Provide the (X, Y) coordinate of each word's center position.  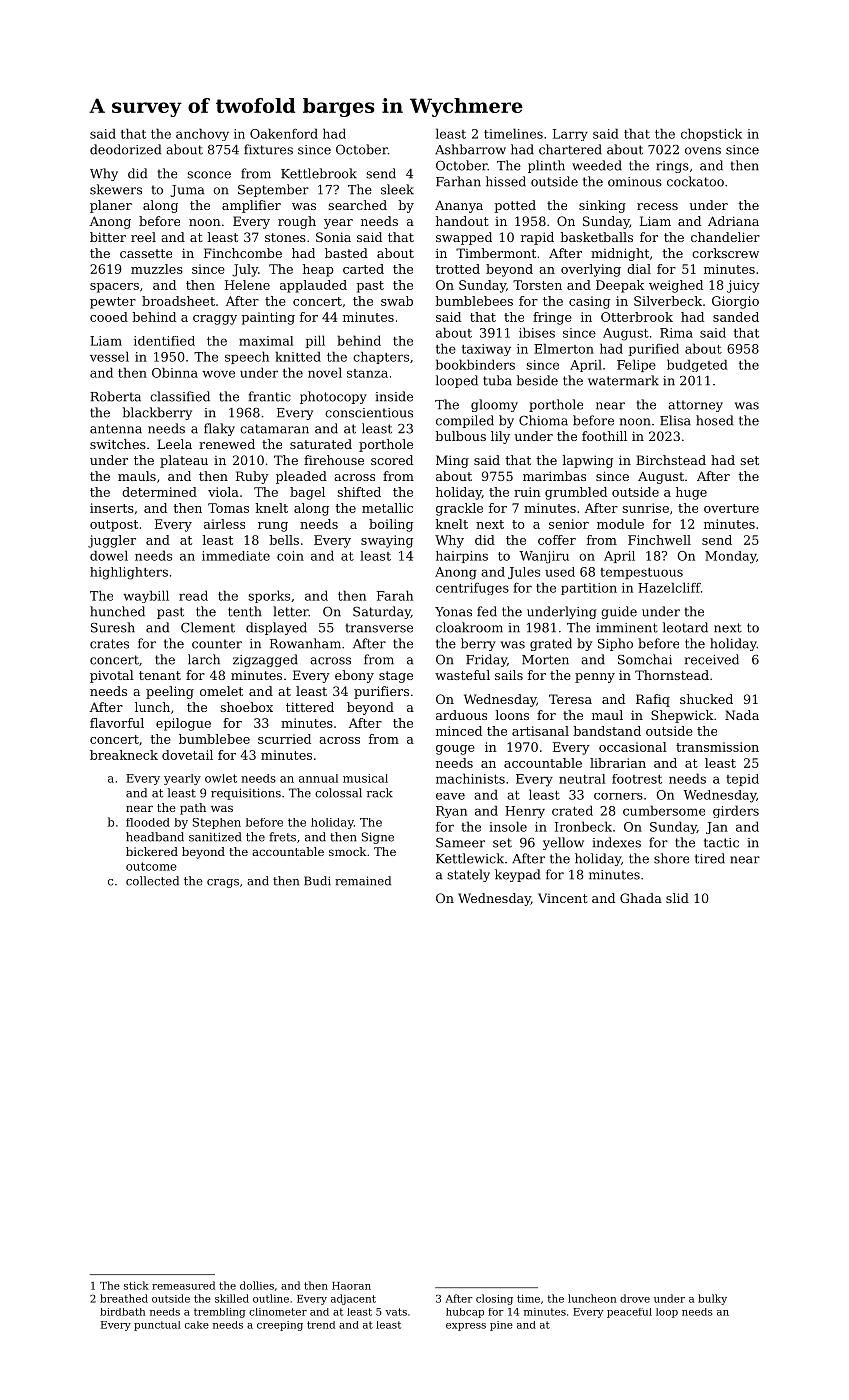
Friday (486, 660)
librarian (618, 763)
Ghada (641, 898)
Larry (570, 135)
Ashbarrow (470, 149)
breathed (124, 1298)
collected (152, 881)
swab (397, 301)
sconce (209, 175)
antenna (116, 429)
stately (468, 875)
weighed (676, 286)
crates (109, 644)
